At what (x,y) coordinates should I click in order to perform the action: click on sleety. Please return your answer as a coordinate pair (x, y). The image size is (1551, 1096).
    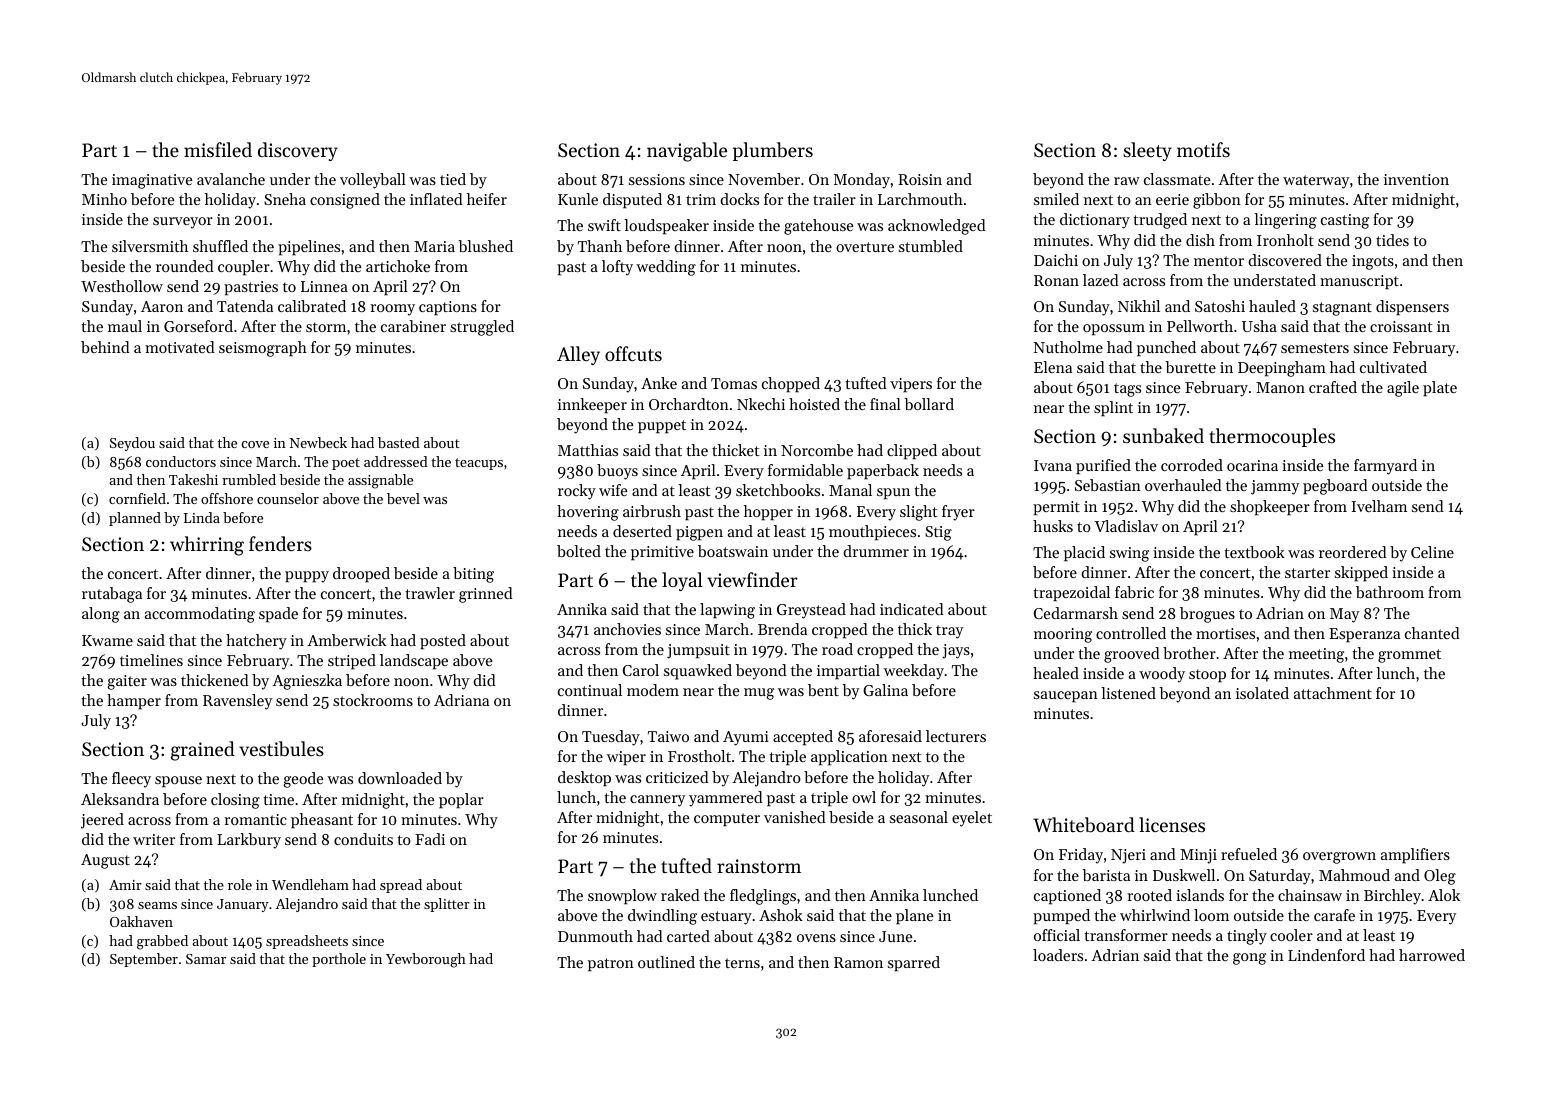
    Looking at the image, I should click on (1147, 151).
